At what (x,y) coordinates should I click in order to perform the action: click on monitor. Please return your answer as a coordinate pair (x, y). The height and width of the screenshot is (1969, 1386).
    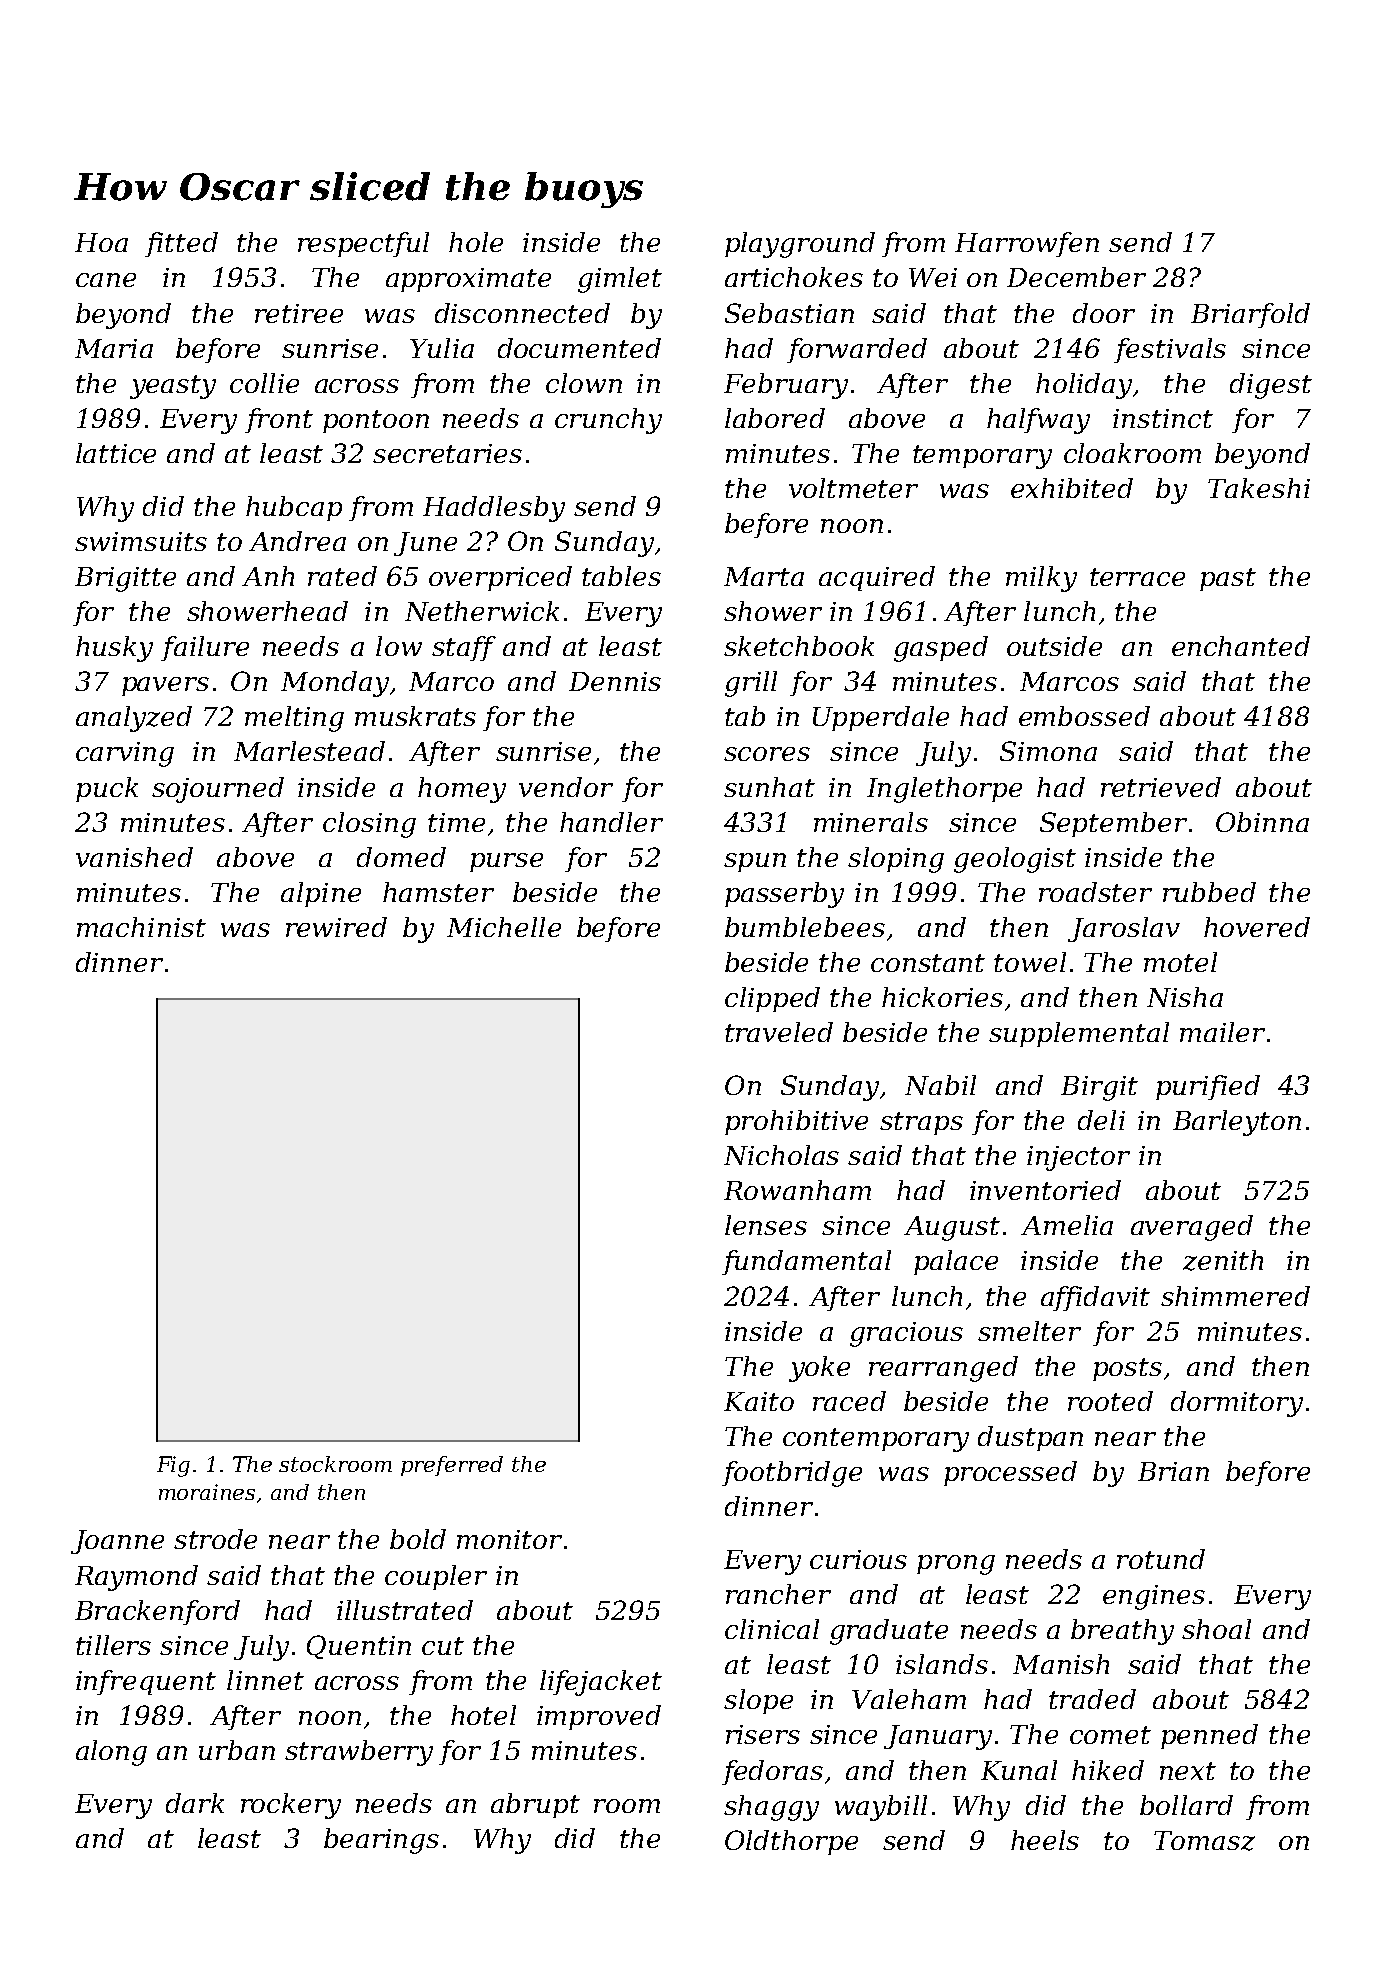
    Looking at the image, I should click on (509, 1539).
